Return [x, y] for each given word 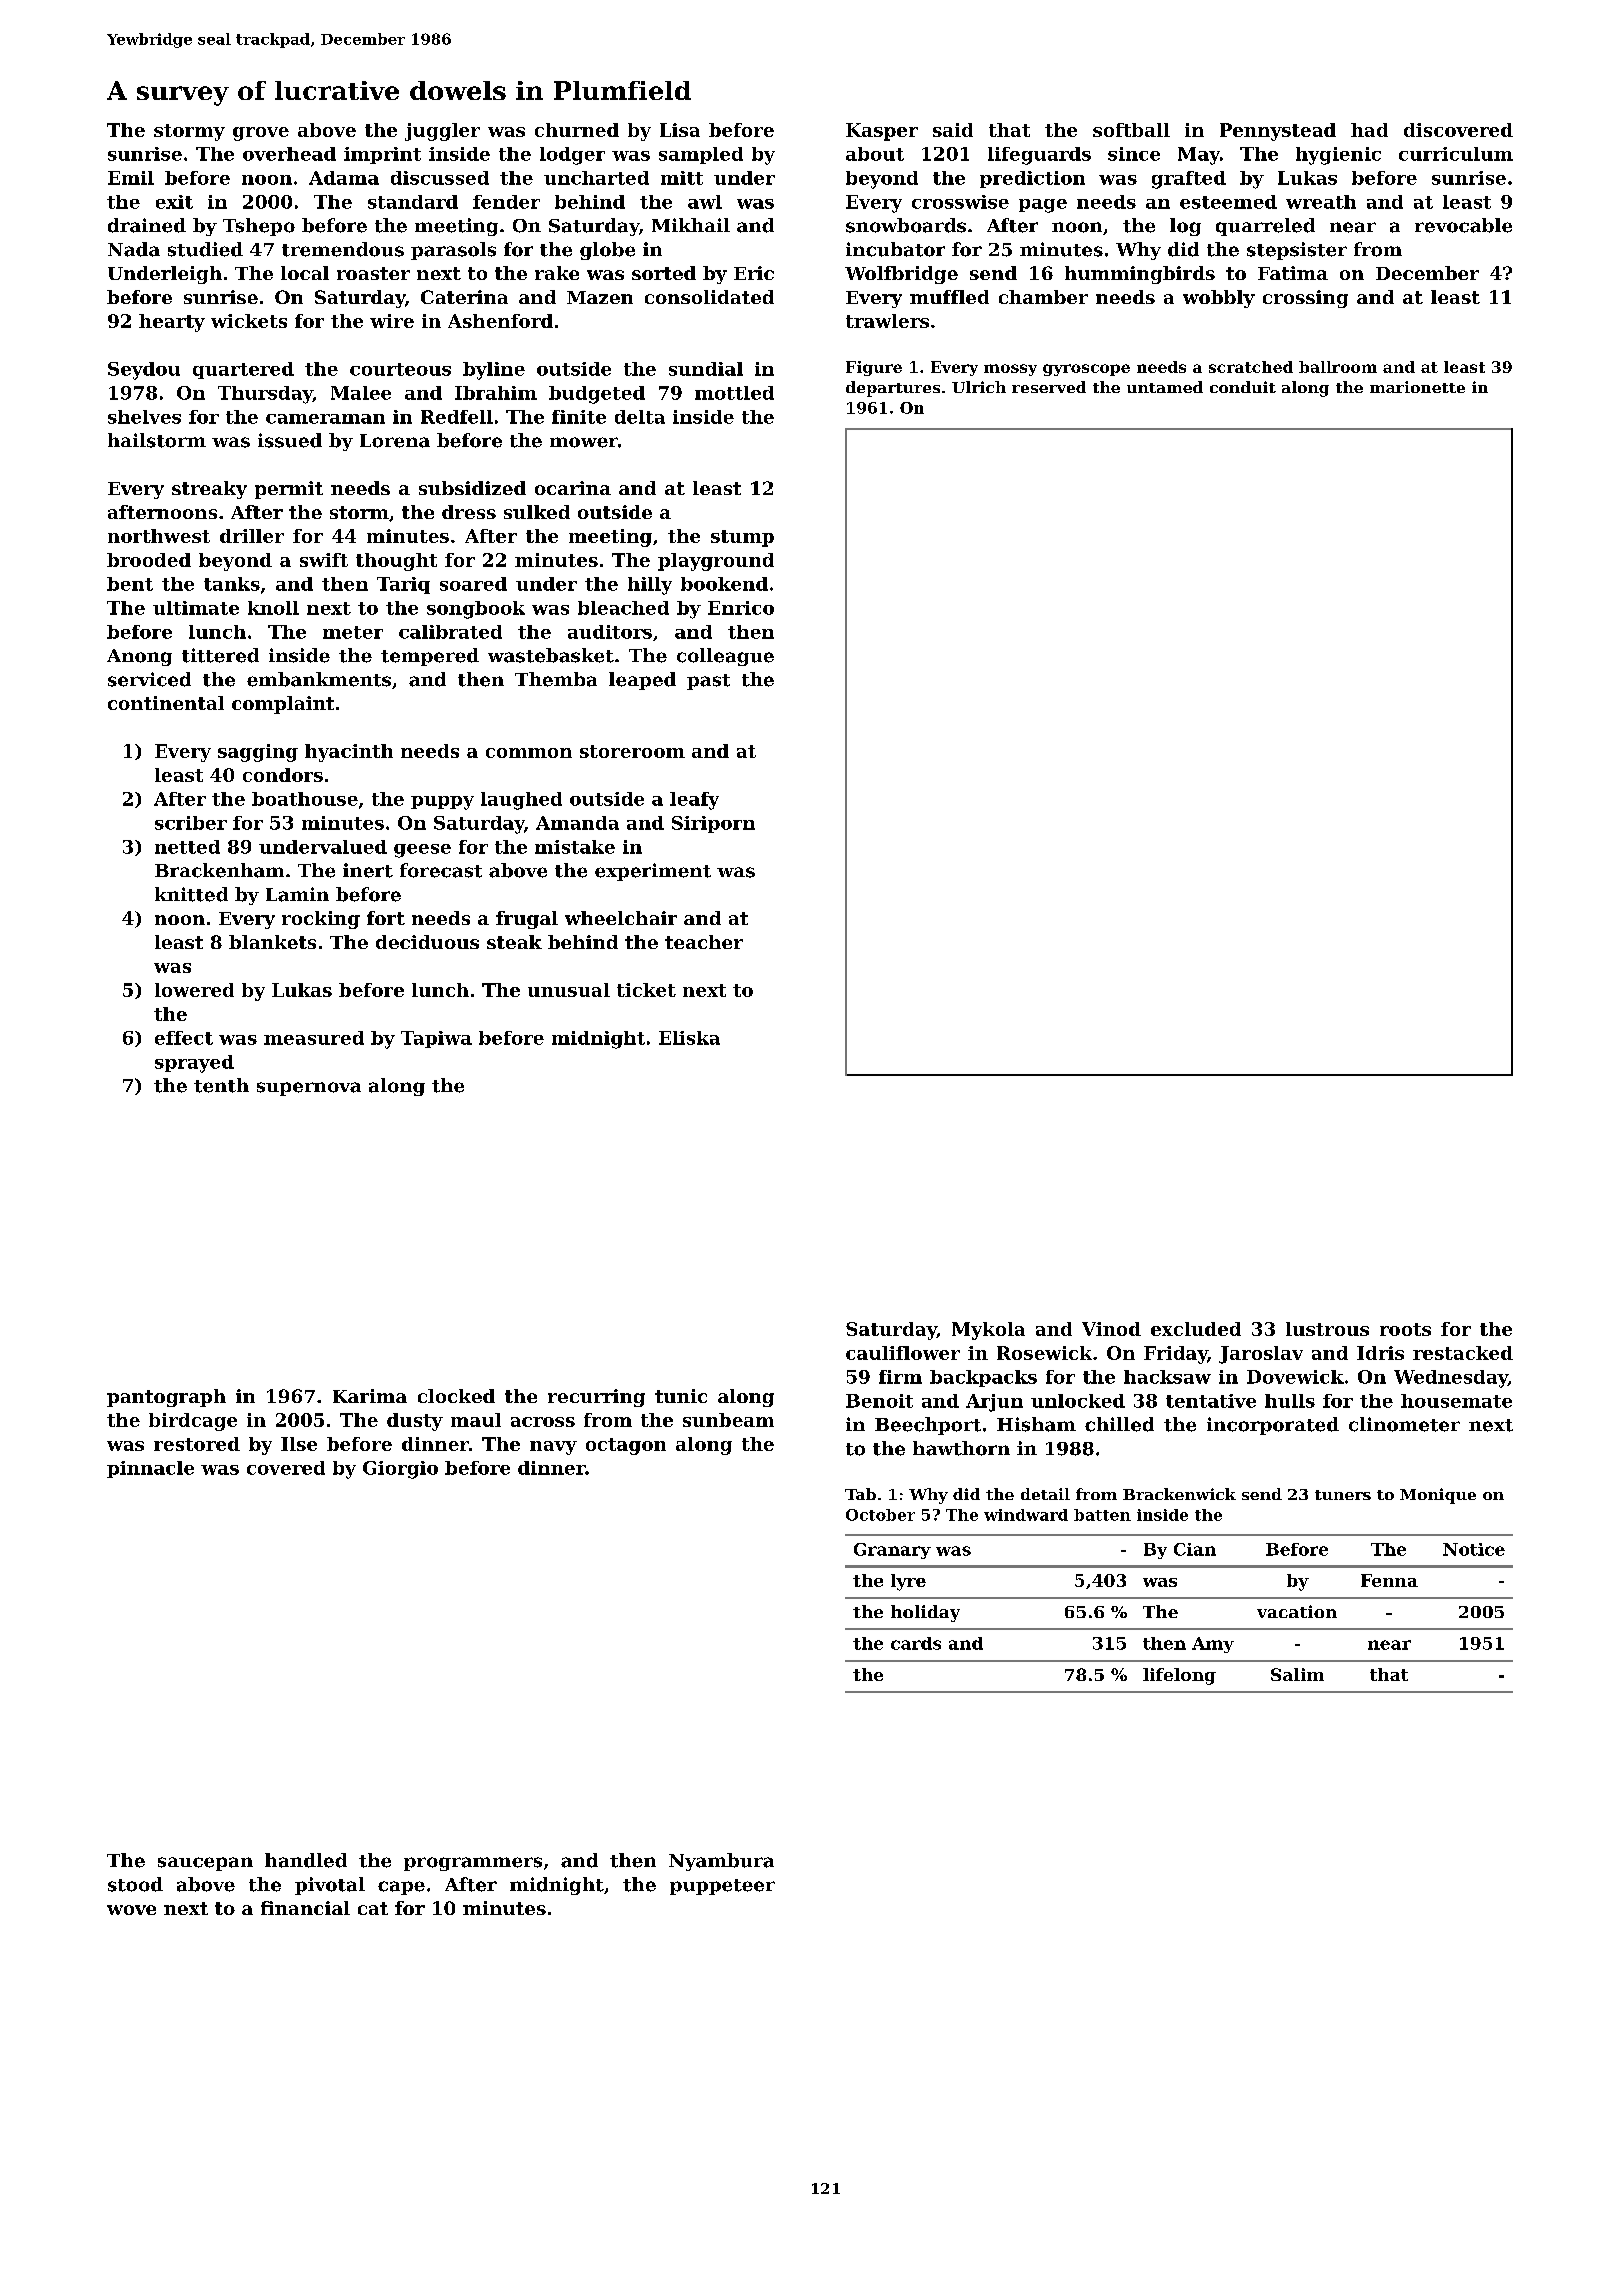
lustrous [1327, 1329]
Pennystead [1278, 132]
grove [261, 134]
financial [305, 1908]
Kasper [882, 132]
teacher [704, 942]
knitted [191, 894]
